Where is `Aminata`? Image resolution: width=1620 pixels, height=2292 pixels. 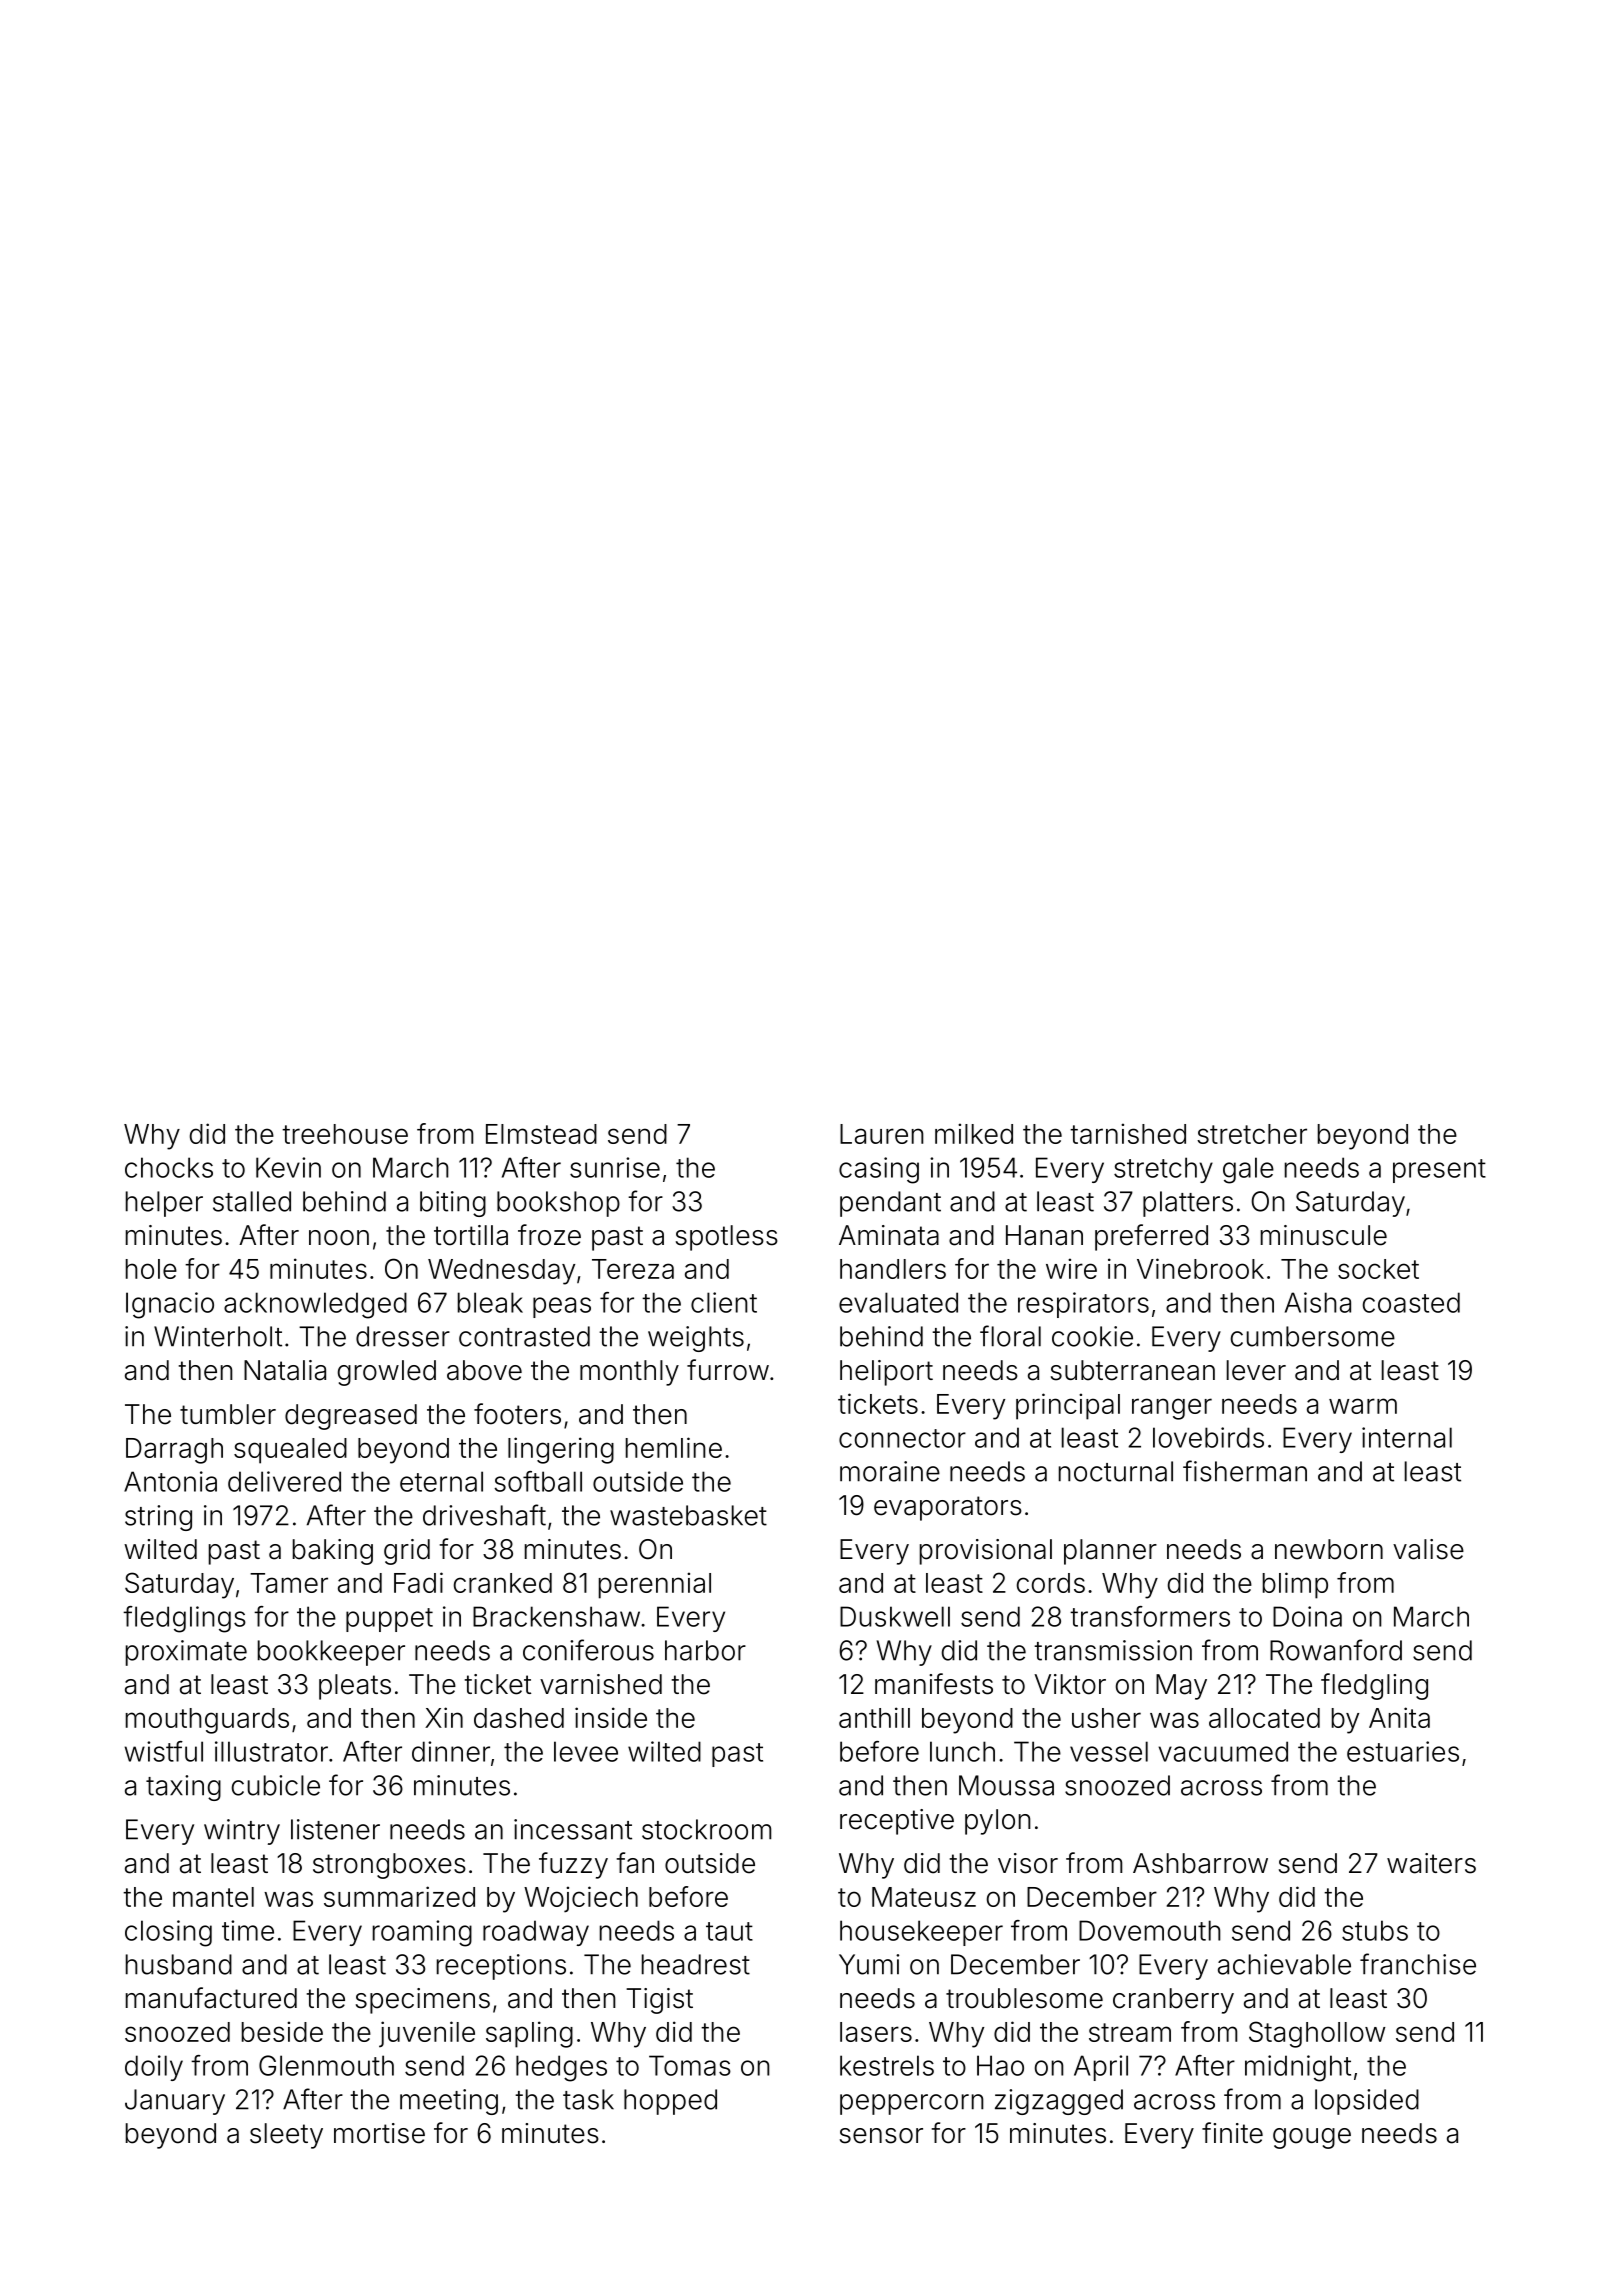 Aminata is located at coordinates (889, 1235).
